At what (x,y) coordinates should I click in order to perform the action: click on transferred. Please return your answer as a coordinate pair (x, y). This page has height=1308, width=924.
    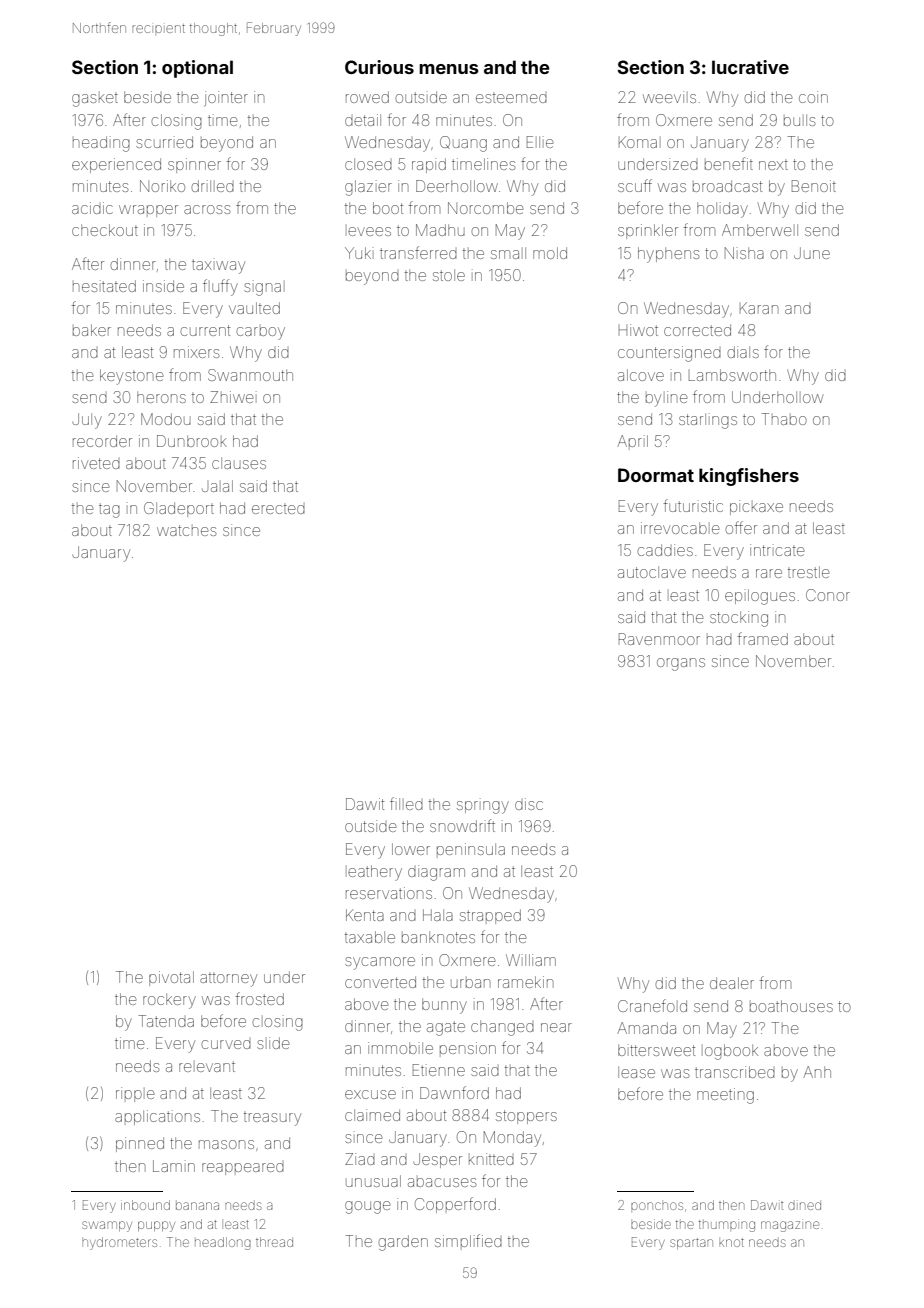
    Looking at the image, I should click on (418, 252).
